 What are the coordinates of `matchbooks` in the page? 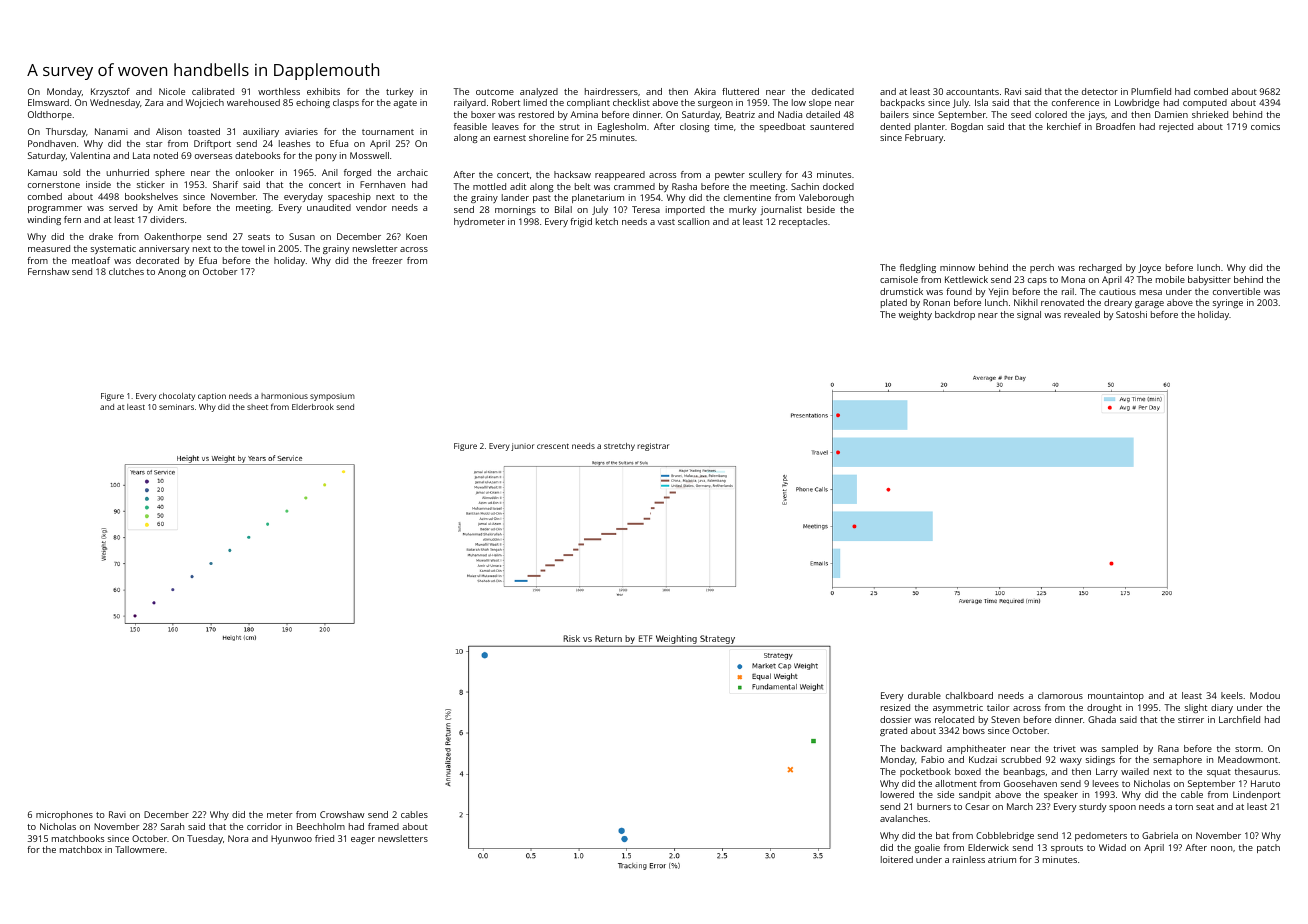 It's located at (78, 838).
